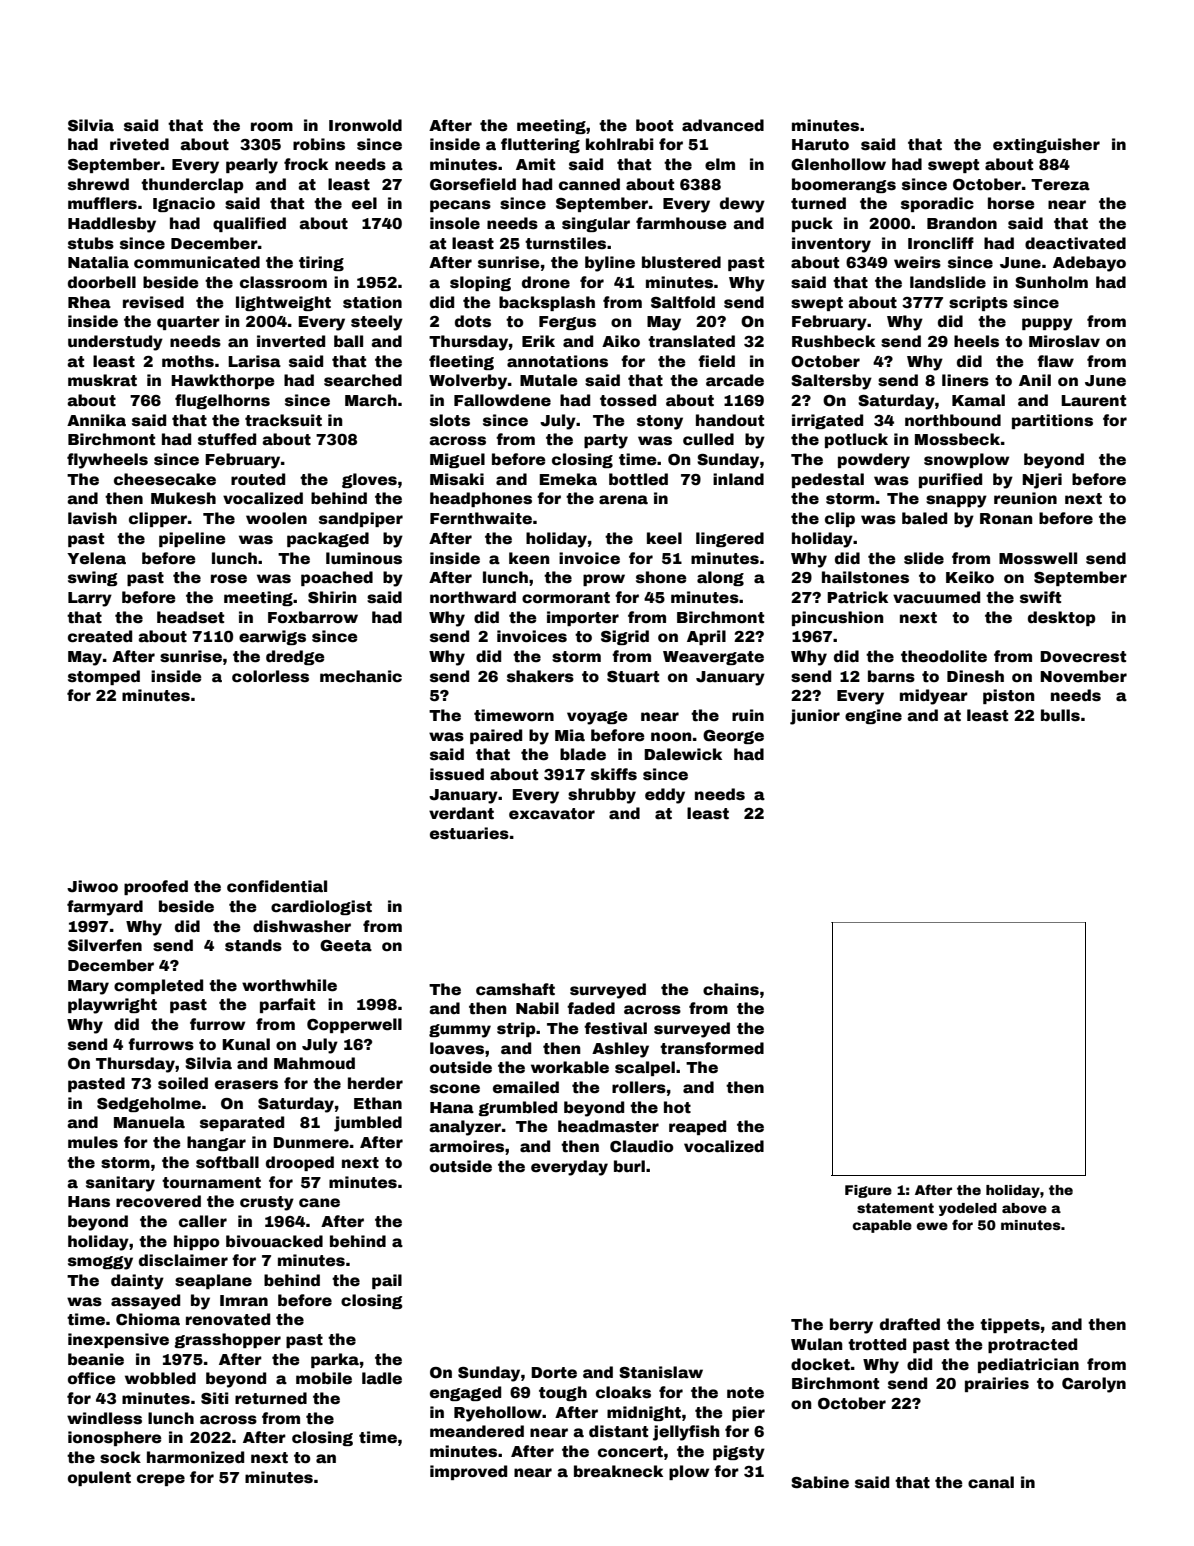 The width and height of the image is (1194, 1546). I want to click on bulls, so click(1060, 715).
